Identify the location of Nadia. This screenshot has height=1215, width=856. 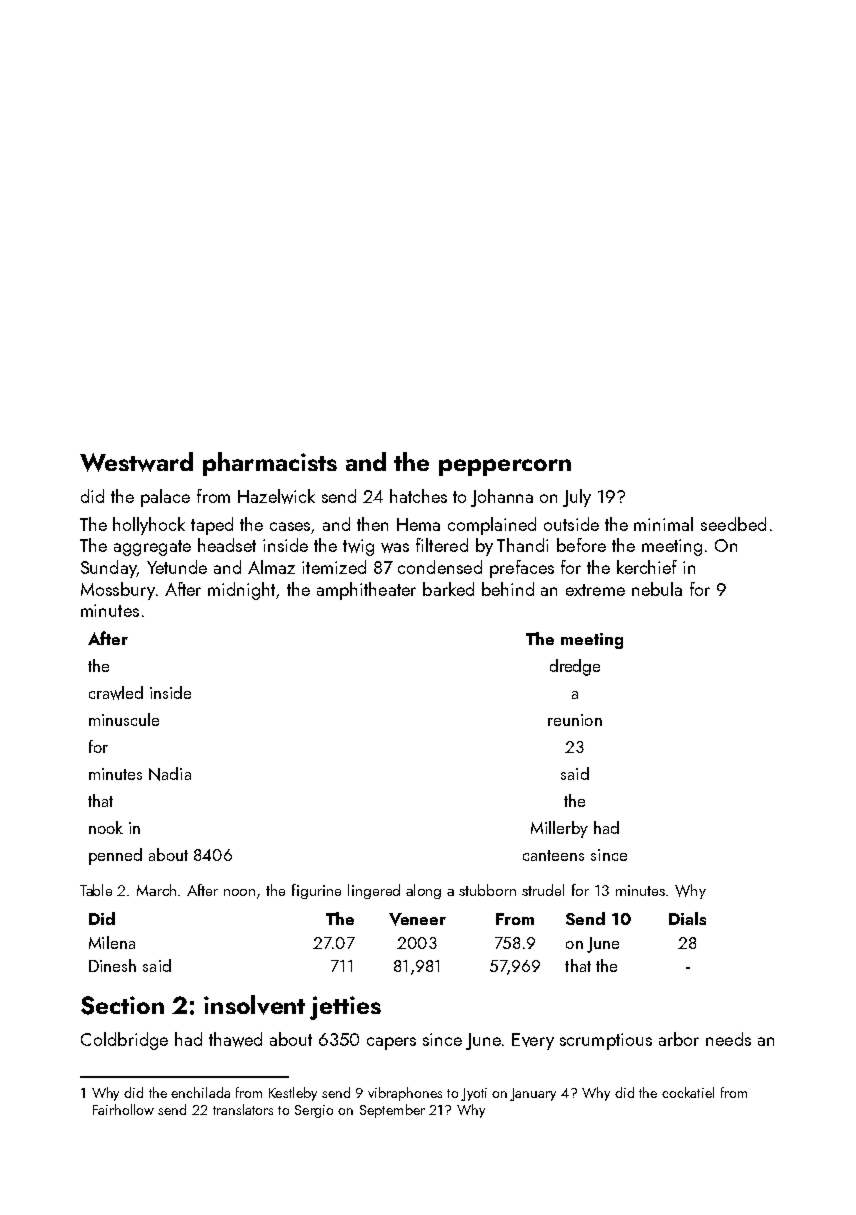
(170, 774).
